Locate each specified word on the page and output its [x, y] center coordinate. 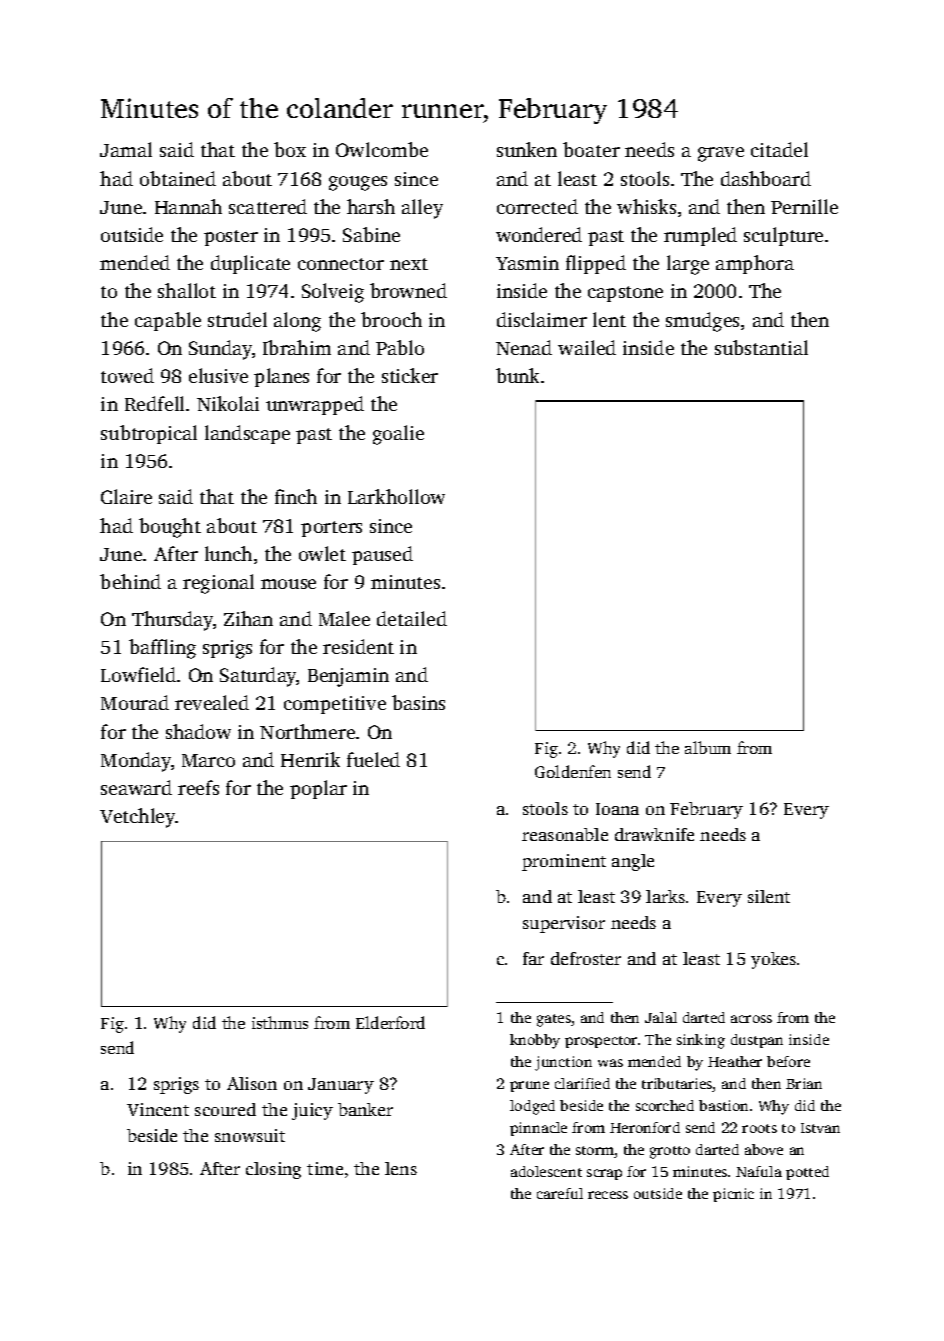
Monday [136, 762]
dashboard [766, 178]
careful [560, 1193]
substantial [761, 347]
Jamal [126, 149]
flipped [596, 264]
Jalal [661, 1017]
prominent [564, 862]
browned [408, 290]
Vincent [158, 1109]
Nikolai [228, 403]
